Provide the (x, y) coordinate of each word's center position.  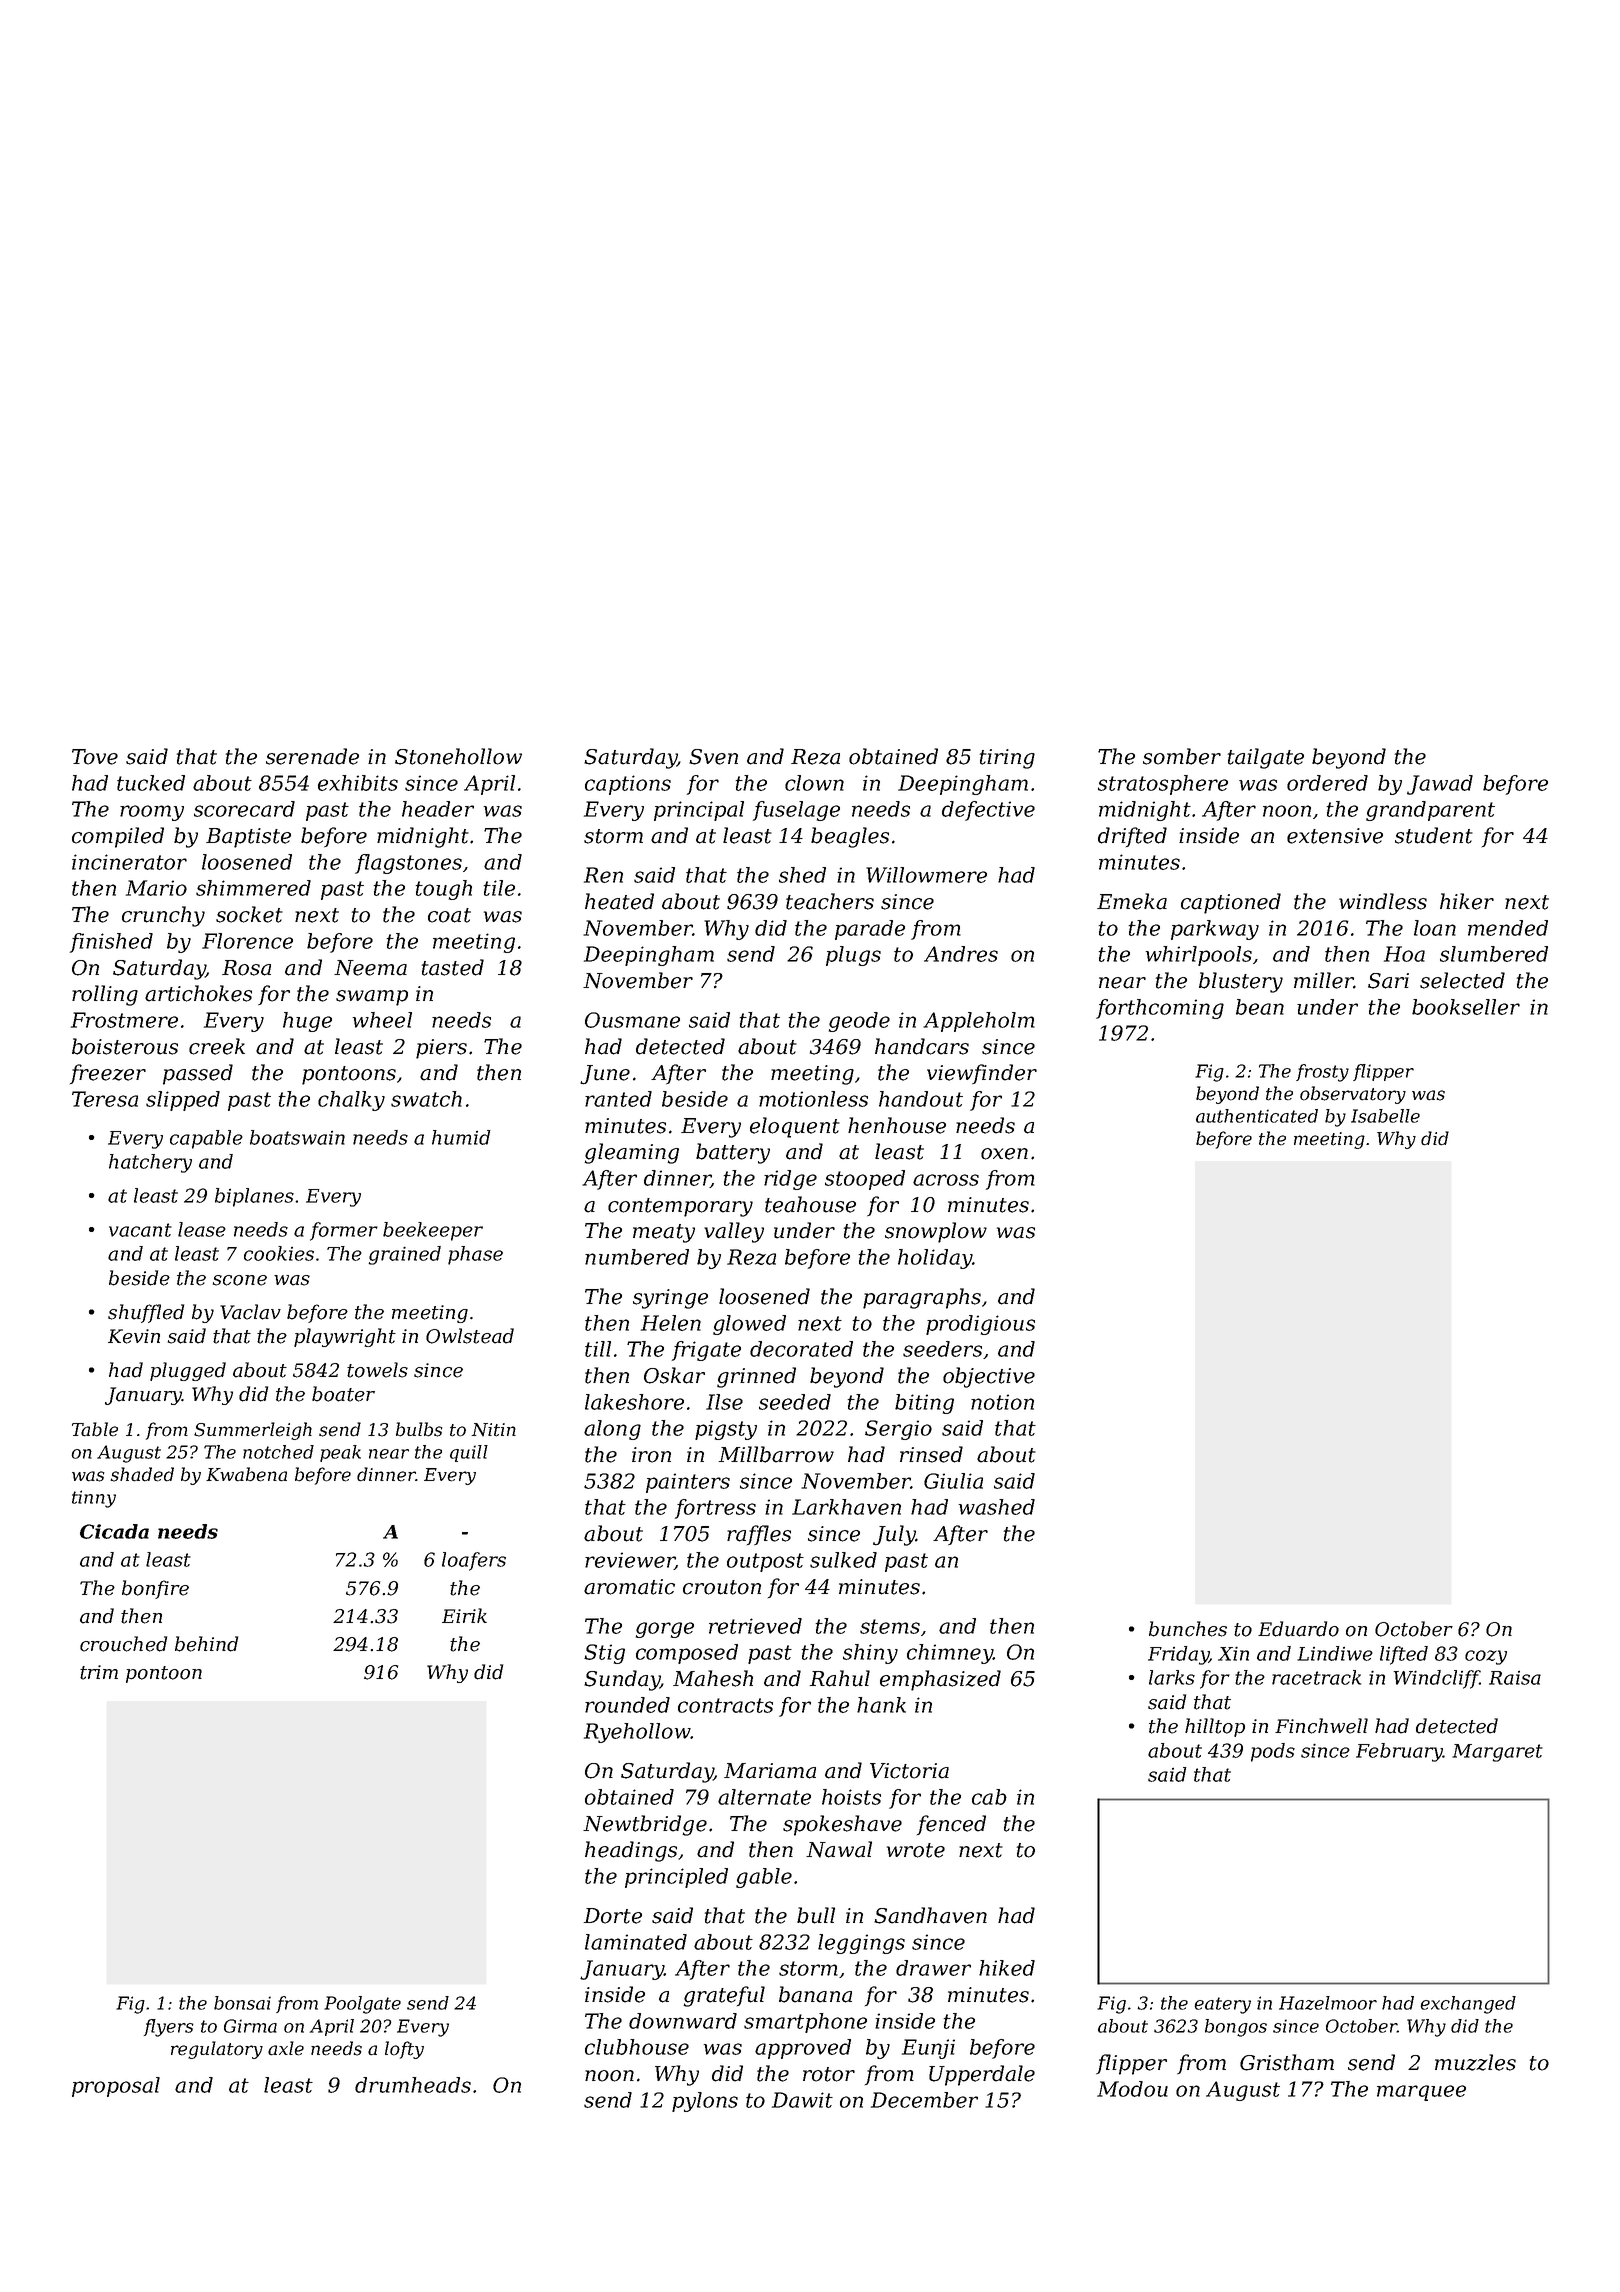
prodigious (980, 1325)
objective (989, 1377)
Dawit (802, 2100)
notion (1002, 1402)
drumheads (413, 2085)
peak (340, 1453)
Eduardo (1298, 1629)
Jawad (1440, 785)
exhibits (358, 783)
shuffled (146, 1313)
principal (699, 811)
